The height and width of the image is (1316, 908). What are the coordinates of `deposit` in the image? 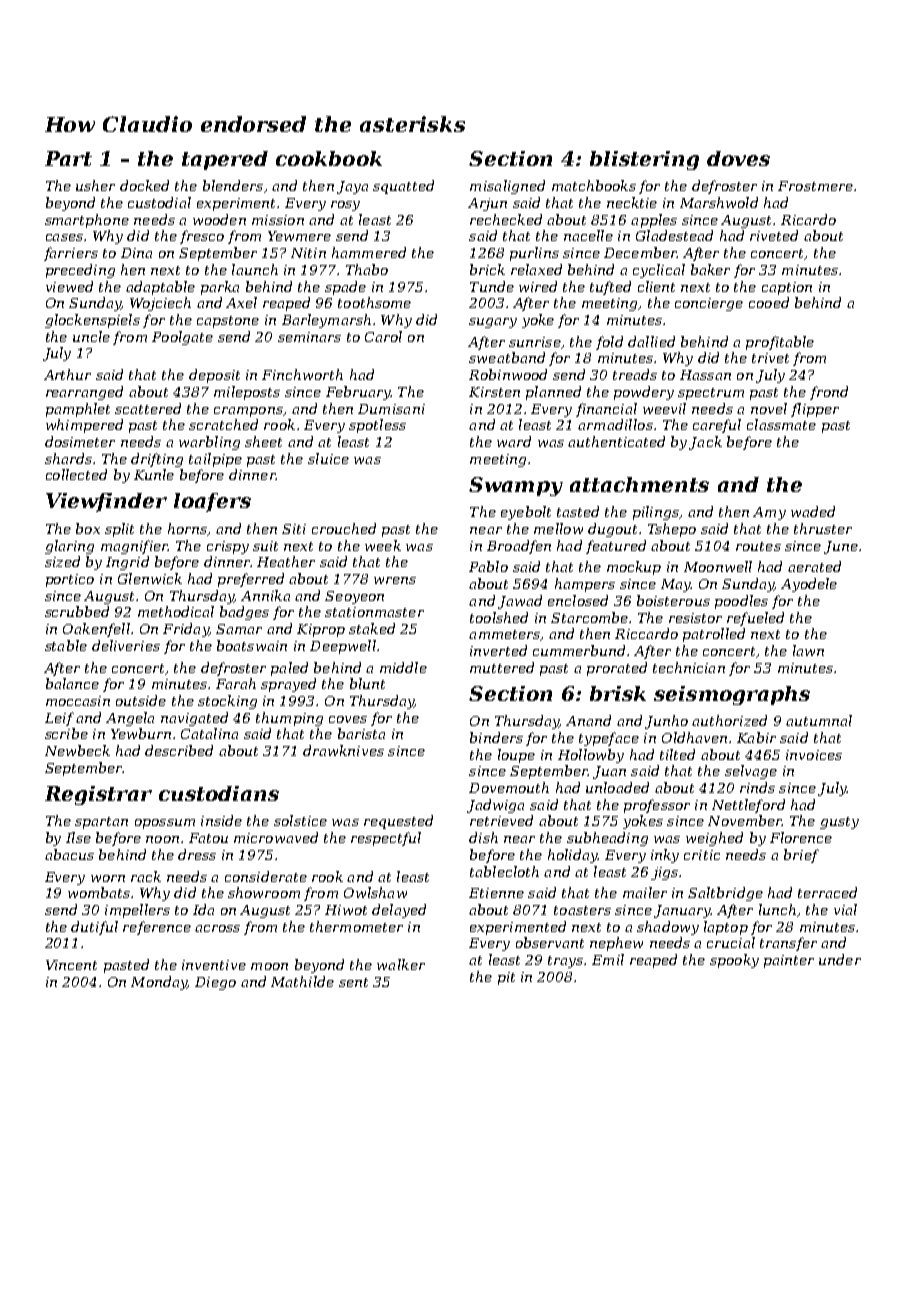 It's located at (214, 376).
